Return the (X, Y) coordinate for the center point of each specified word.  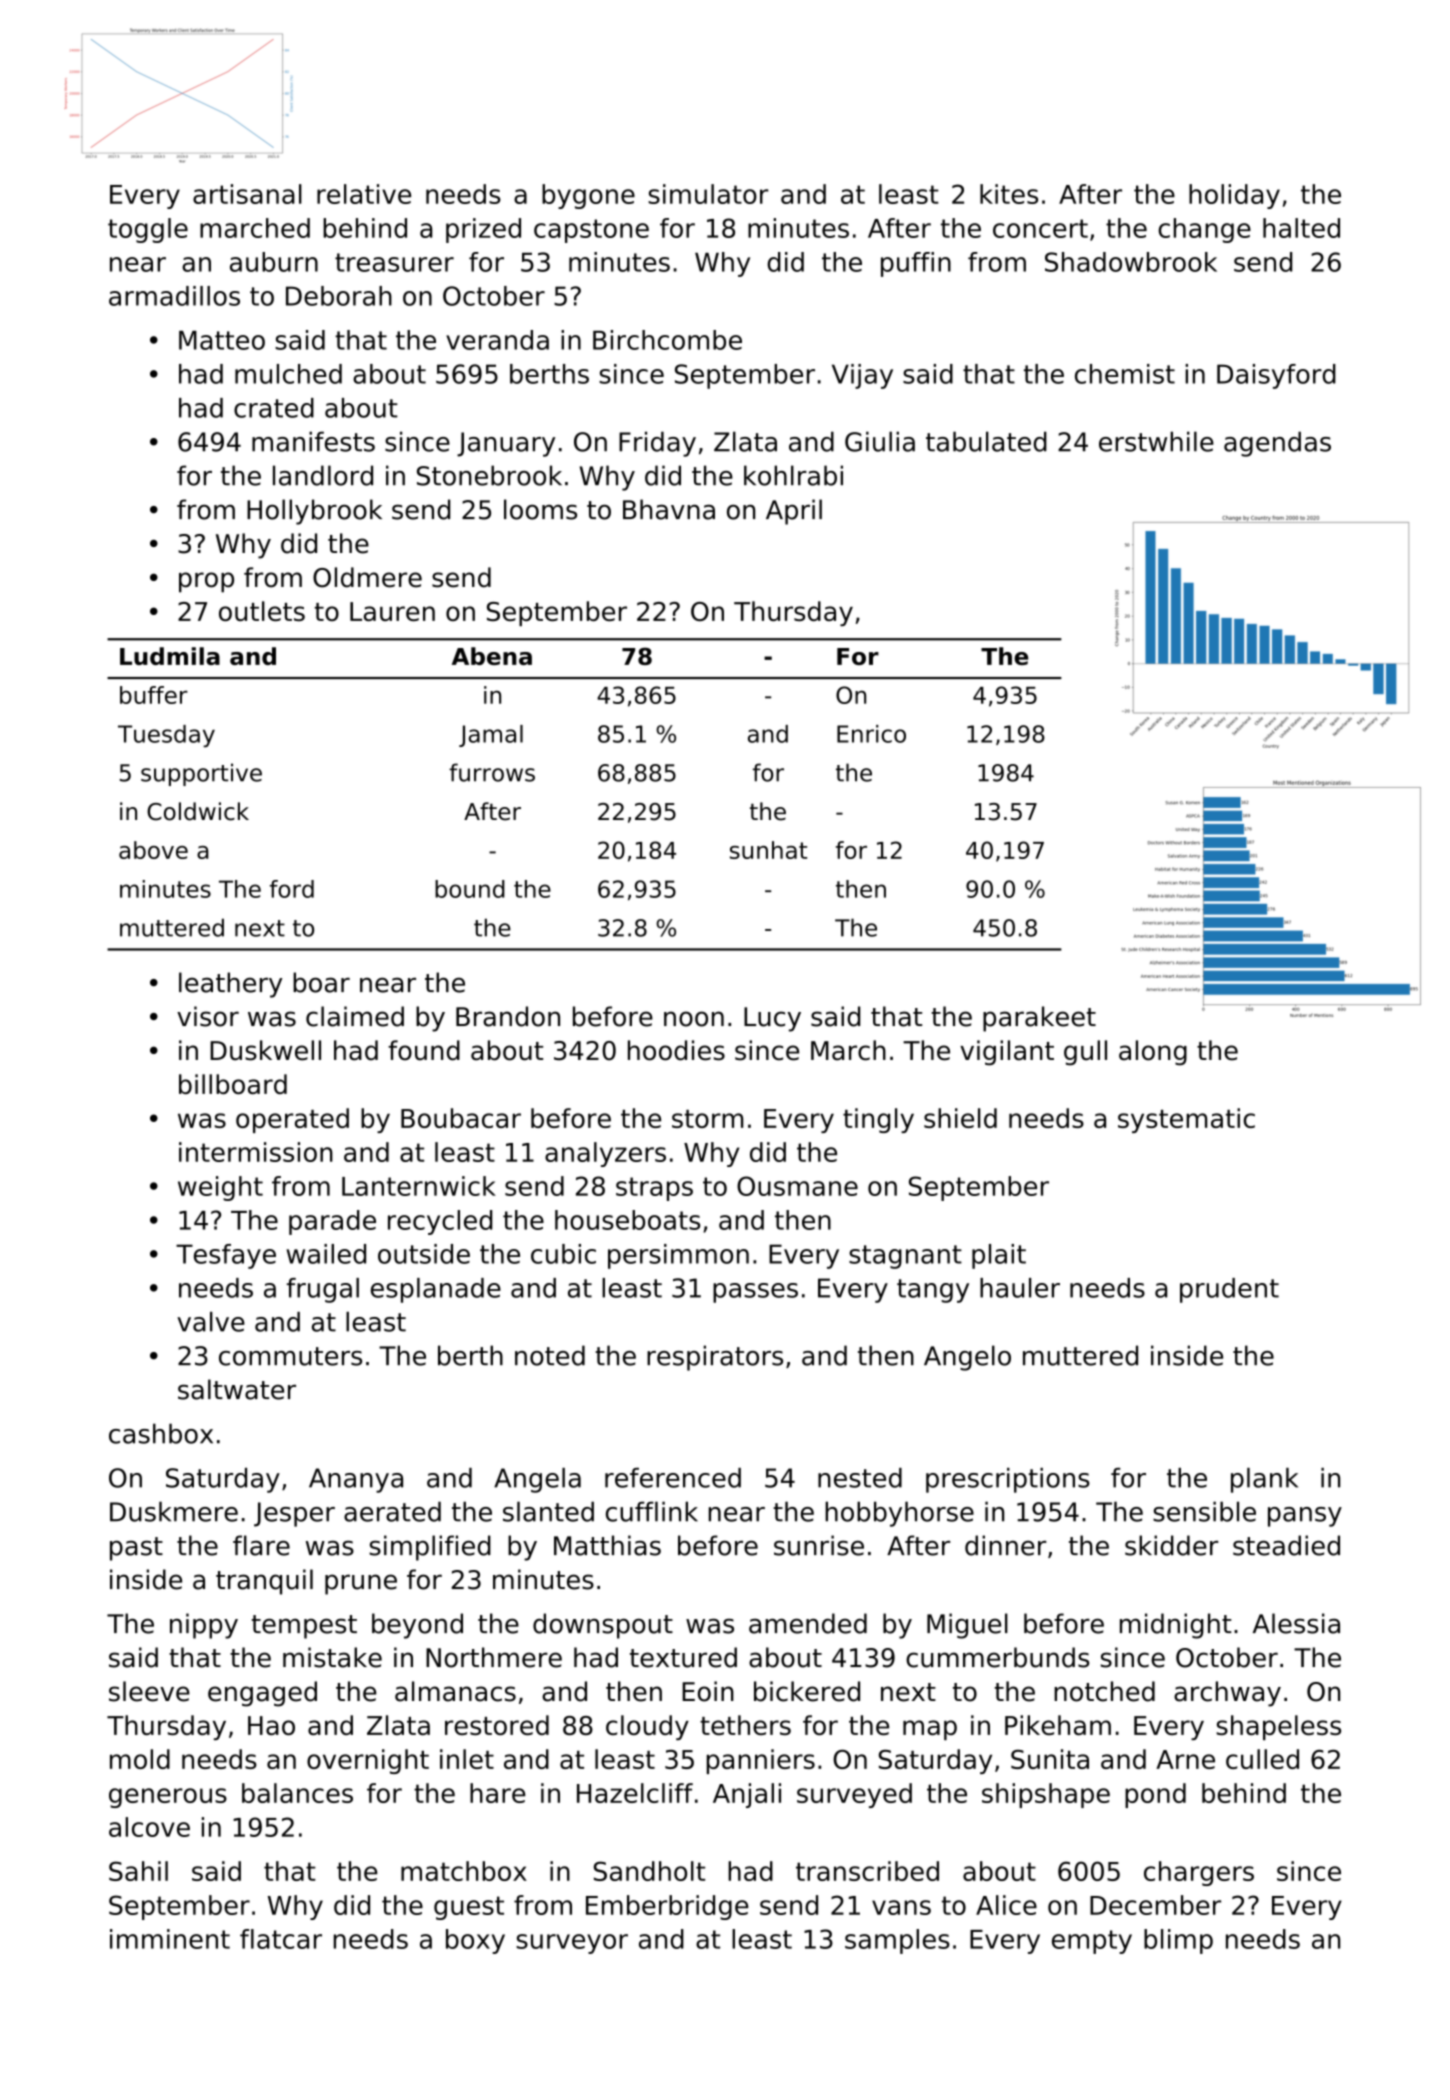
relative (364, 194)
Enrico (871, 734)
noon (694, 1019)
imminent (170, 1939)
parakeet (1039, 1019)
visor (208, 1016)
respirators (715, 1358)
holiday (1234, 196)
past (136, 1549)
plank (1264, 1480)
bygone (588, 196)
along (1153, 1053)
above (153, 850)
